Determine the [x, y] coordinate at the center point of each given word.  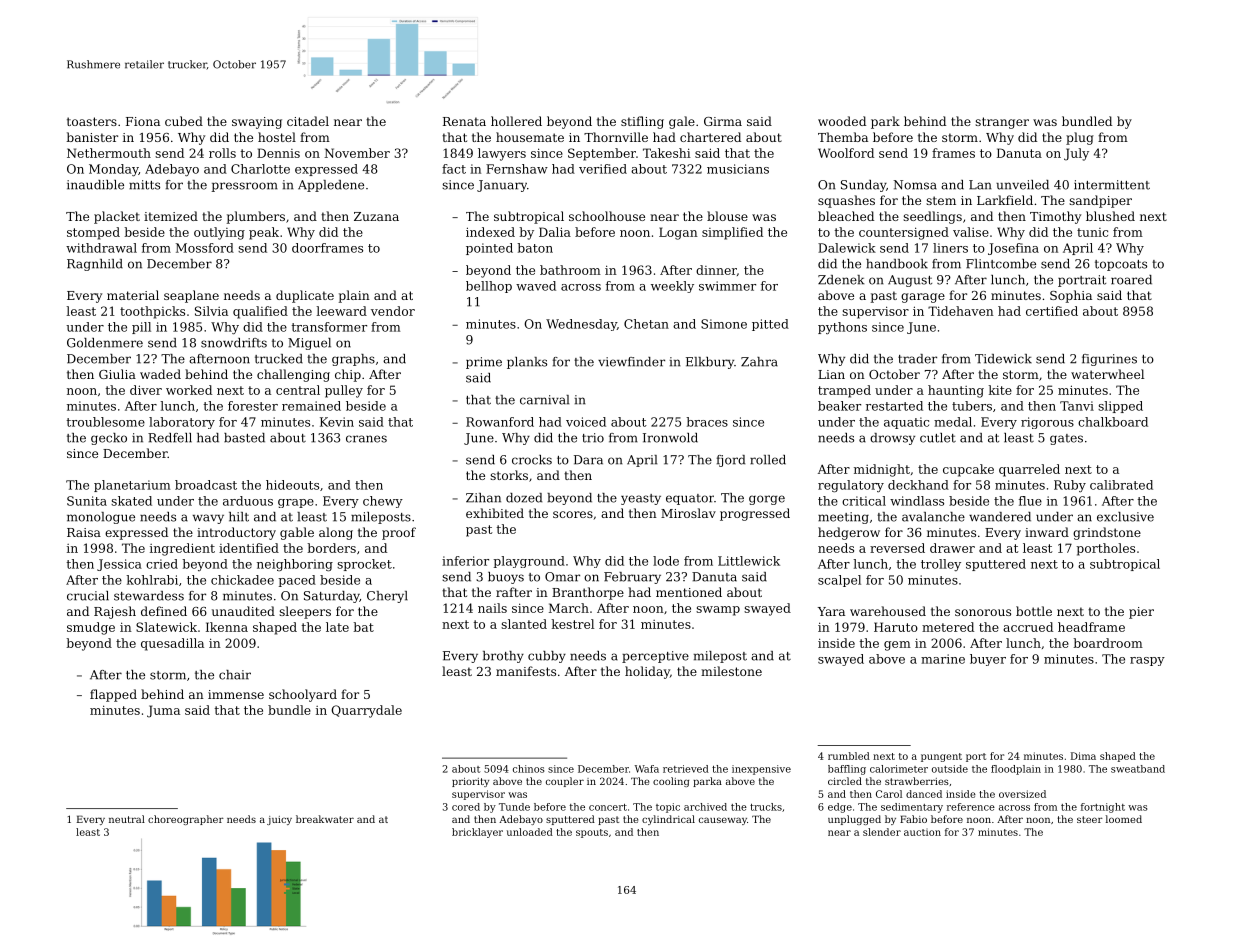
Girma [723, 121]
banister [92, 137]
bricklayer [477, 833]
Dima [1083, 756]
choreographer [186, 820]
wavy [208, 519]
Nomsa [915, 185]
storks [509, 475]
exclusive [1125, 517]
